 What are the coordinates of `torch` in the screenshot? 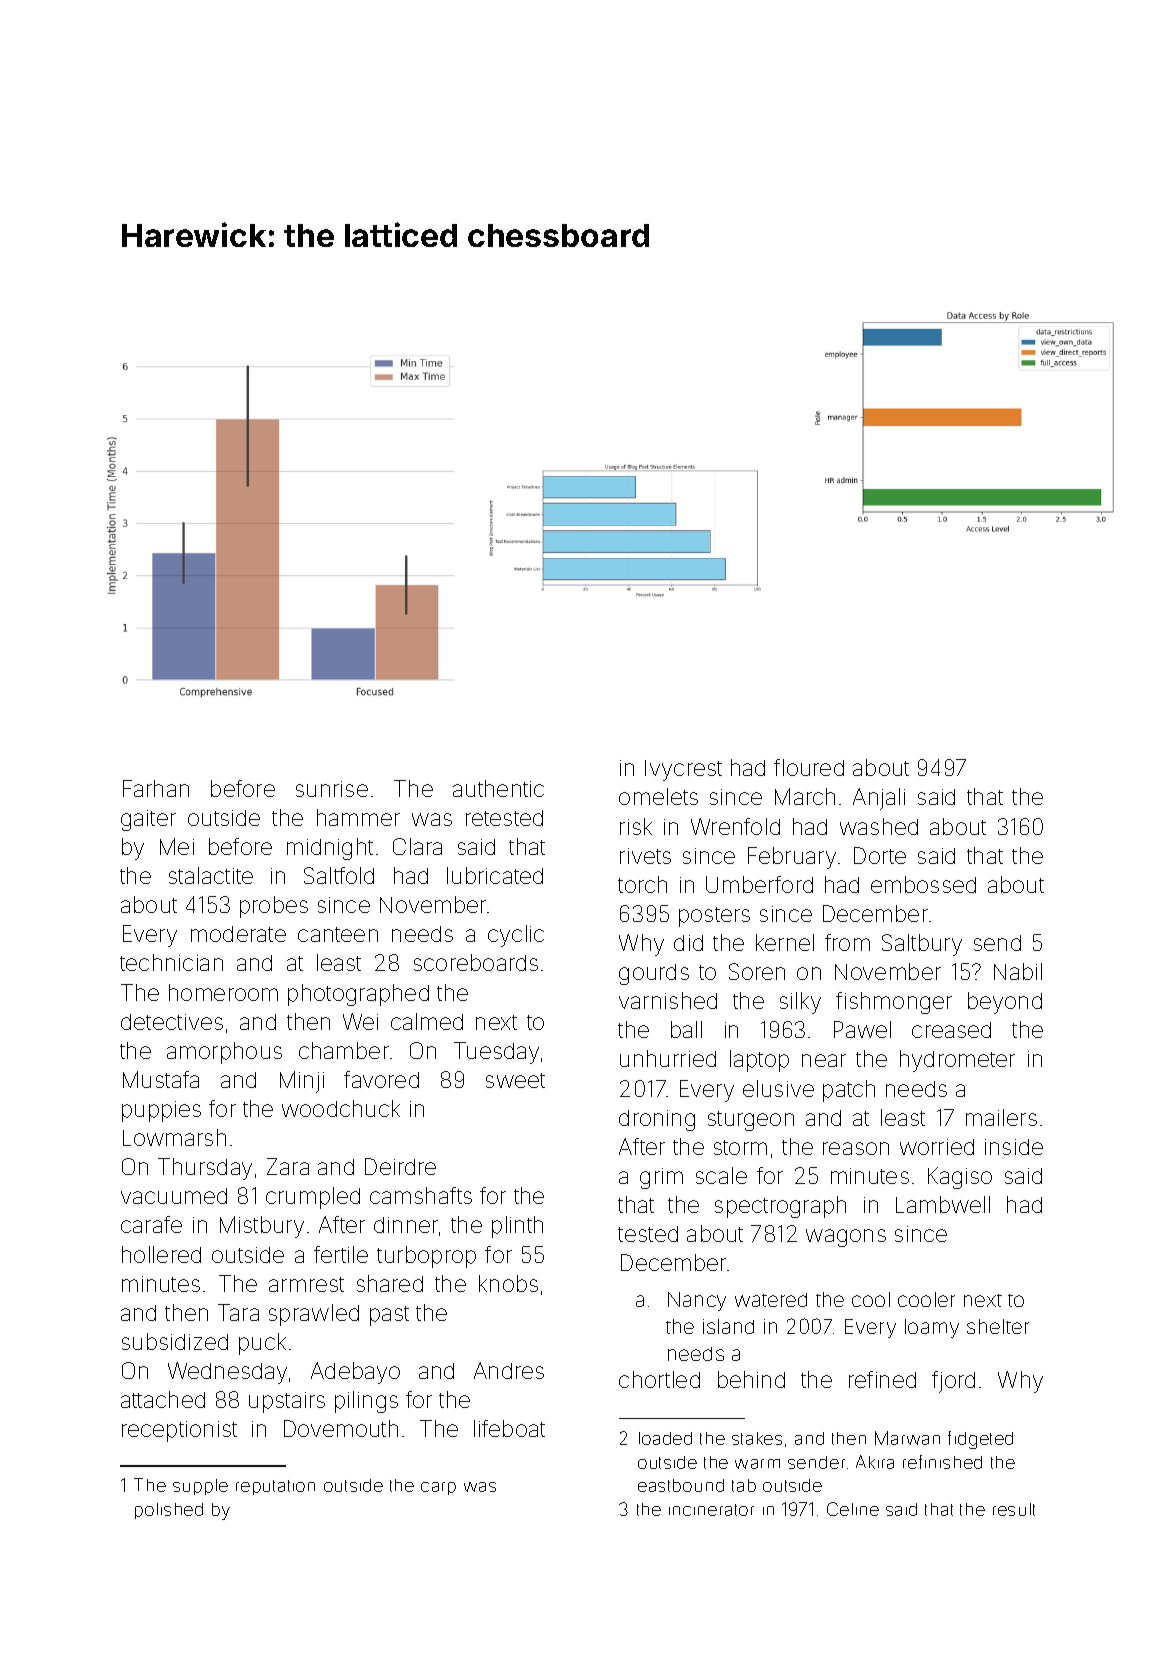 It's located at (642, 884).
